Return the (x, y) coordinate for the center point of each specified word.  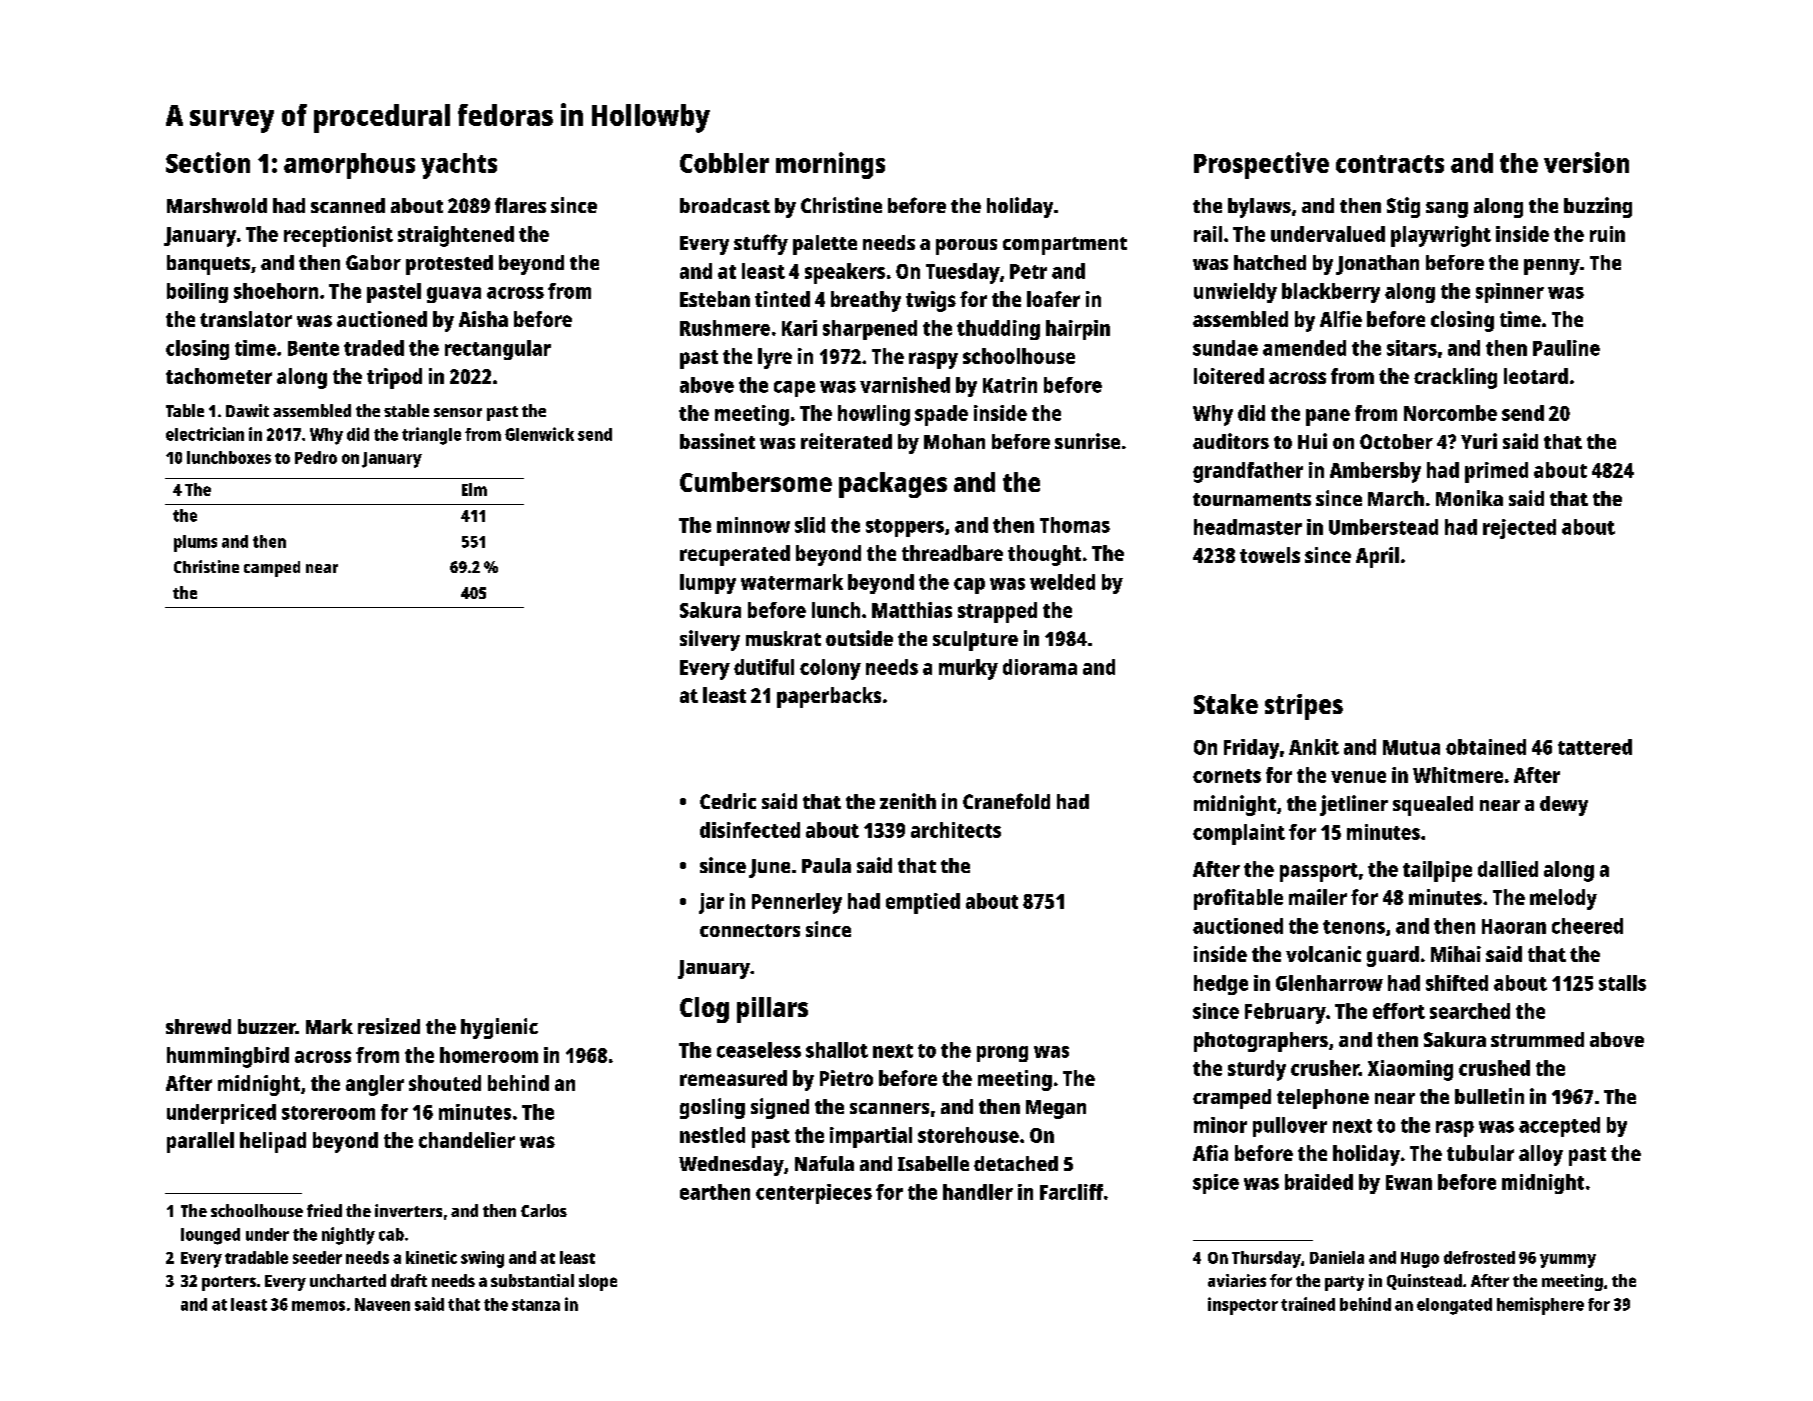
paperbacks (829, 697)
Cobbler (724, 163)
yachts (459, 166)
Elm (474, 489)
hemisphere (1540, 1306)
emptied (923, 903)
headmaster (1248, 527)
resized (389, 1026)
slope (598, 1282)
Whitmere (1458, 775)
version (1586, 162)
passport (1319, 872)
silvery (710, 640)
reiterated (846, 441)
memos (318, 1306)
